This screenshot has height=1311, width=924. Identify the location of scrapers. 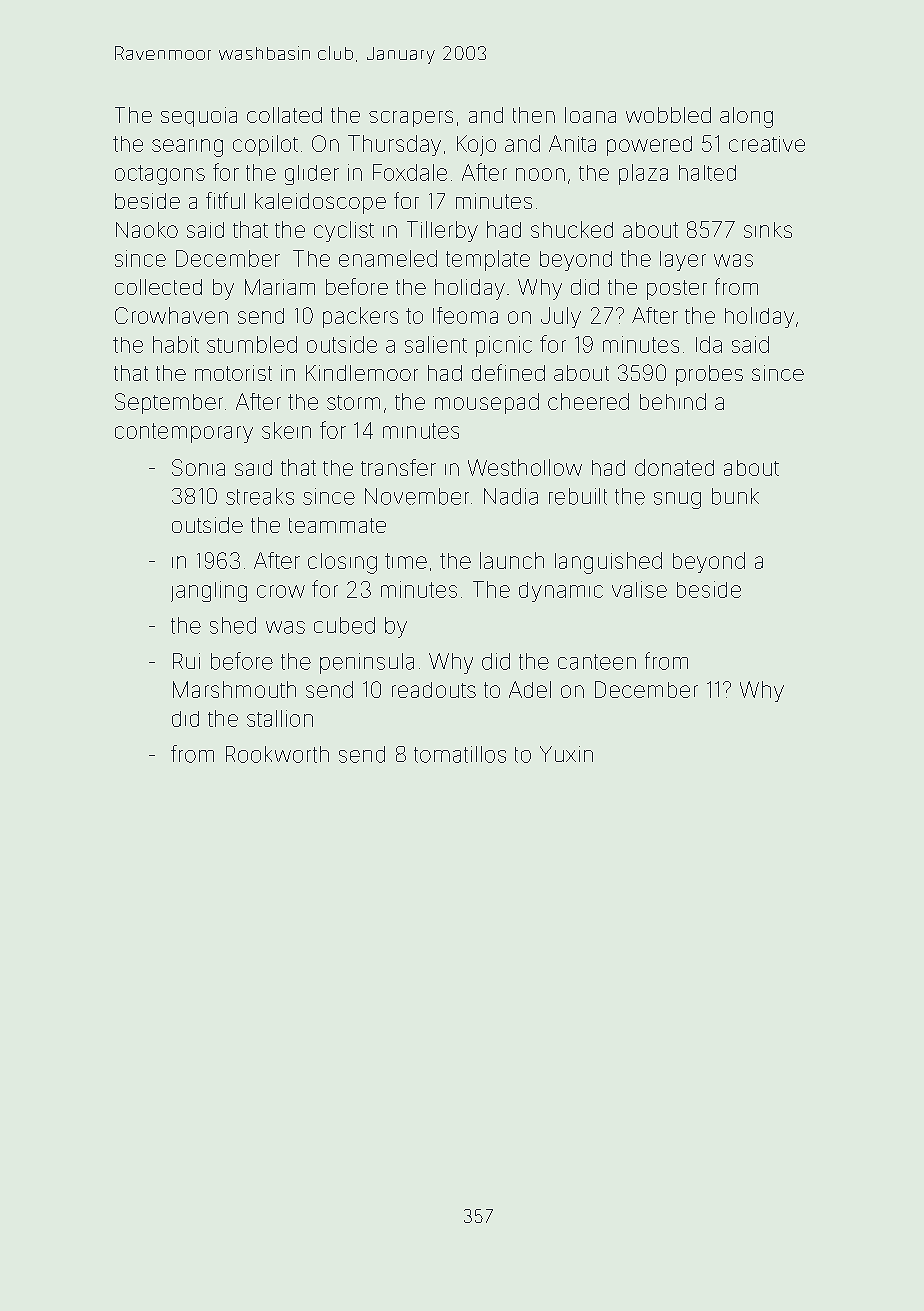
(411, 118).
